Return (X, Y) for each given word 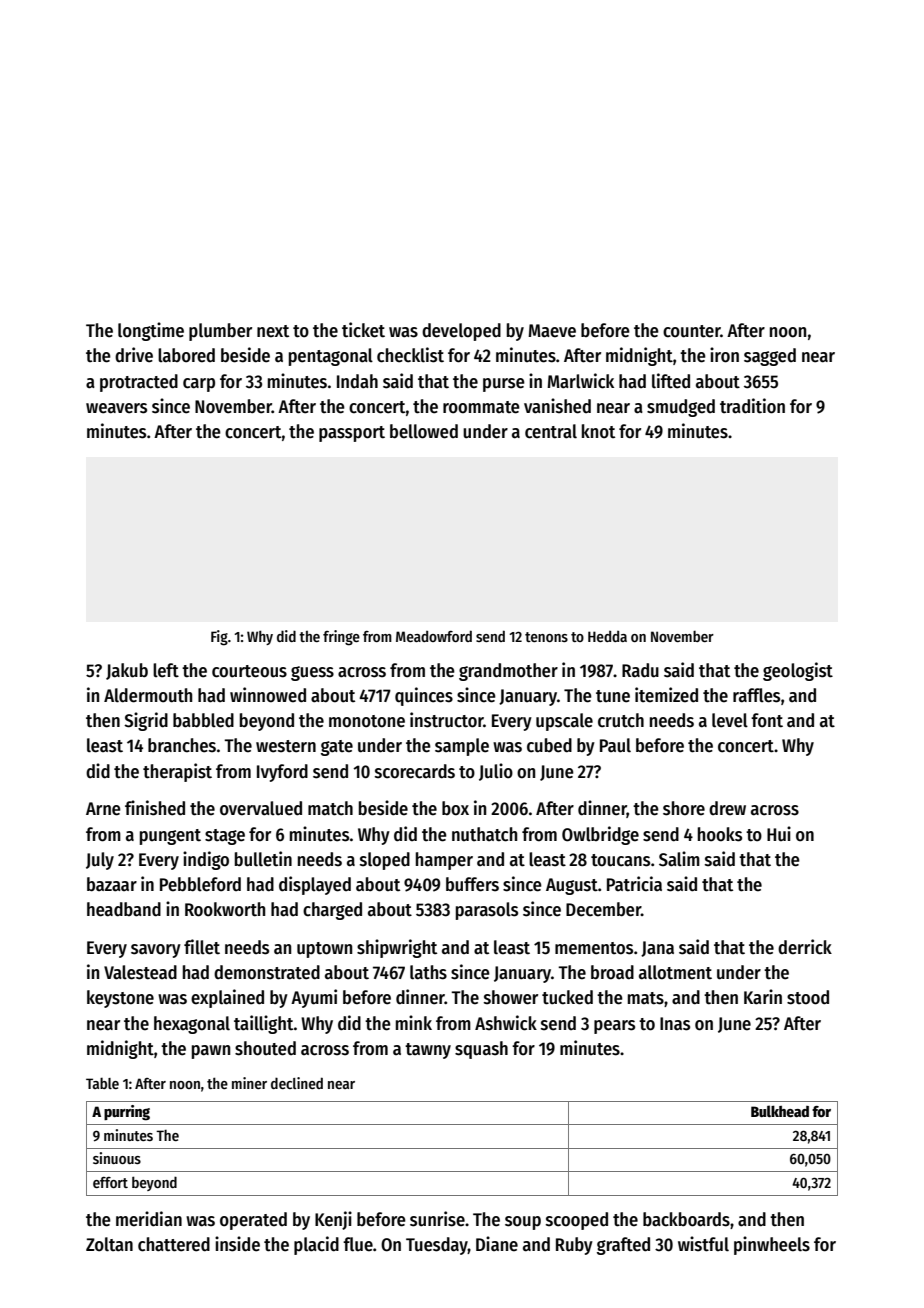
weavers (116, 408)
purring (127, 1113)
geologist (798, 671)
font (767, 720)
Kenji (333, 1220)
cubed (549, 745)
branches (182, 745)
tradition (752, 406)
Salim (679, 859)
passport (352, 434)
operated (253, 1221)
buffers (472, 884)
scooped (577, 1221)
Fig (219, 638)
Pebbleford (200, 884)
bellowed (424, 431)
